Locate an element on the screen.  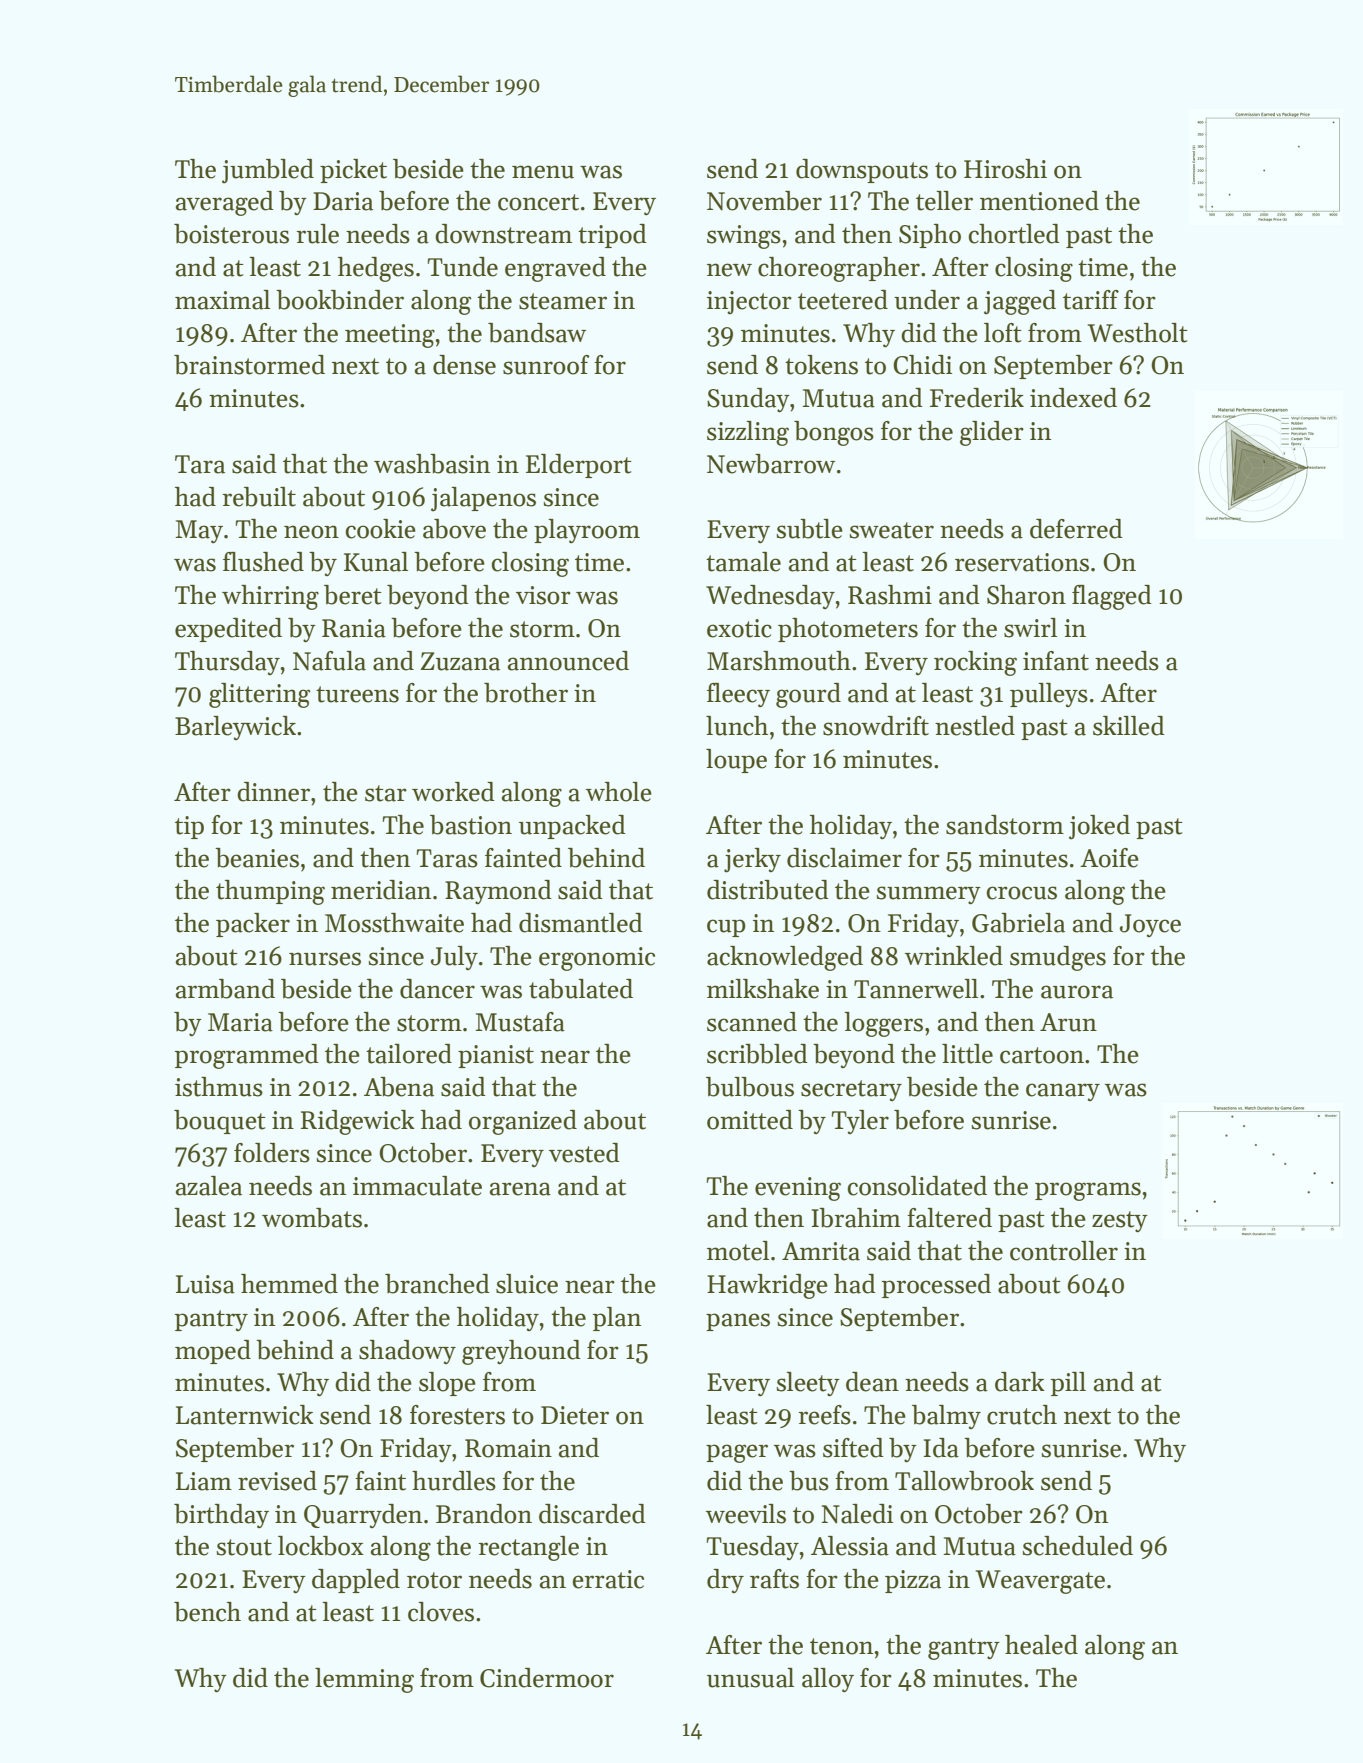
milkshake is located at coordinates (763, 989).
